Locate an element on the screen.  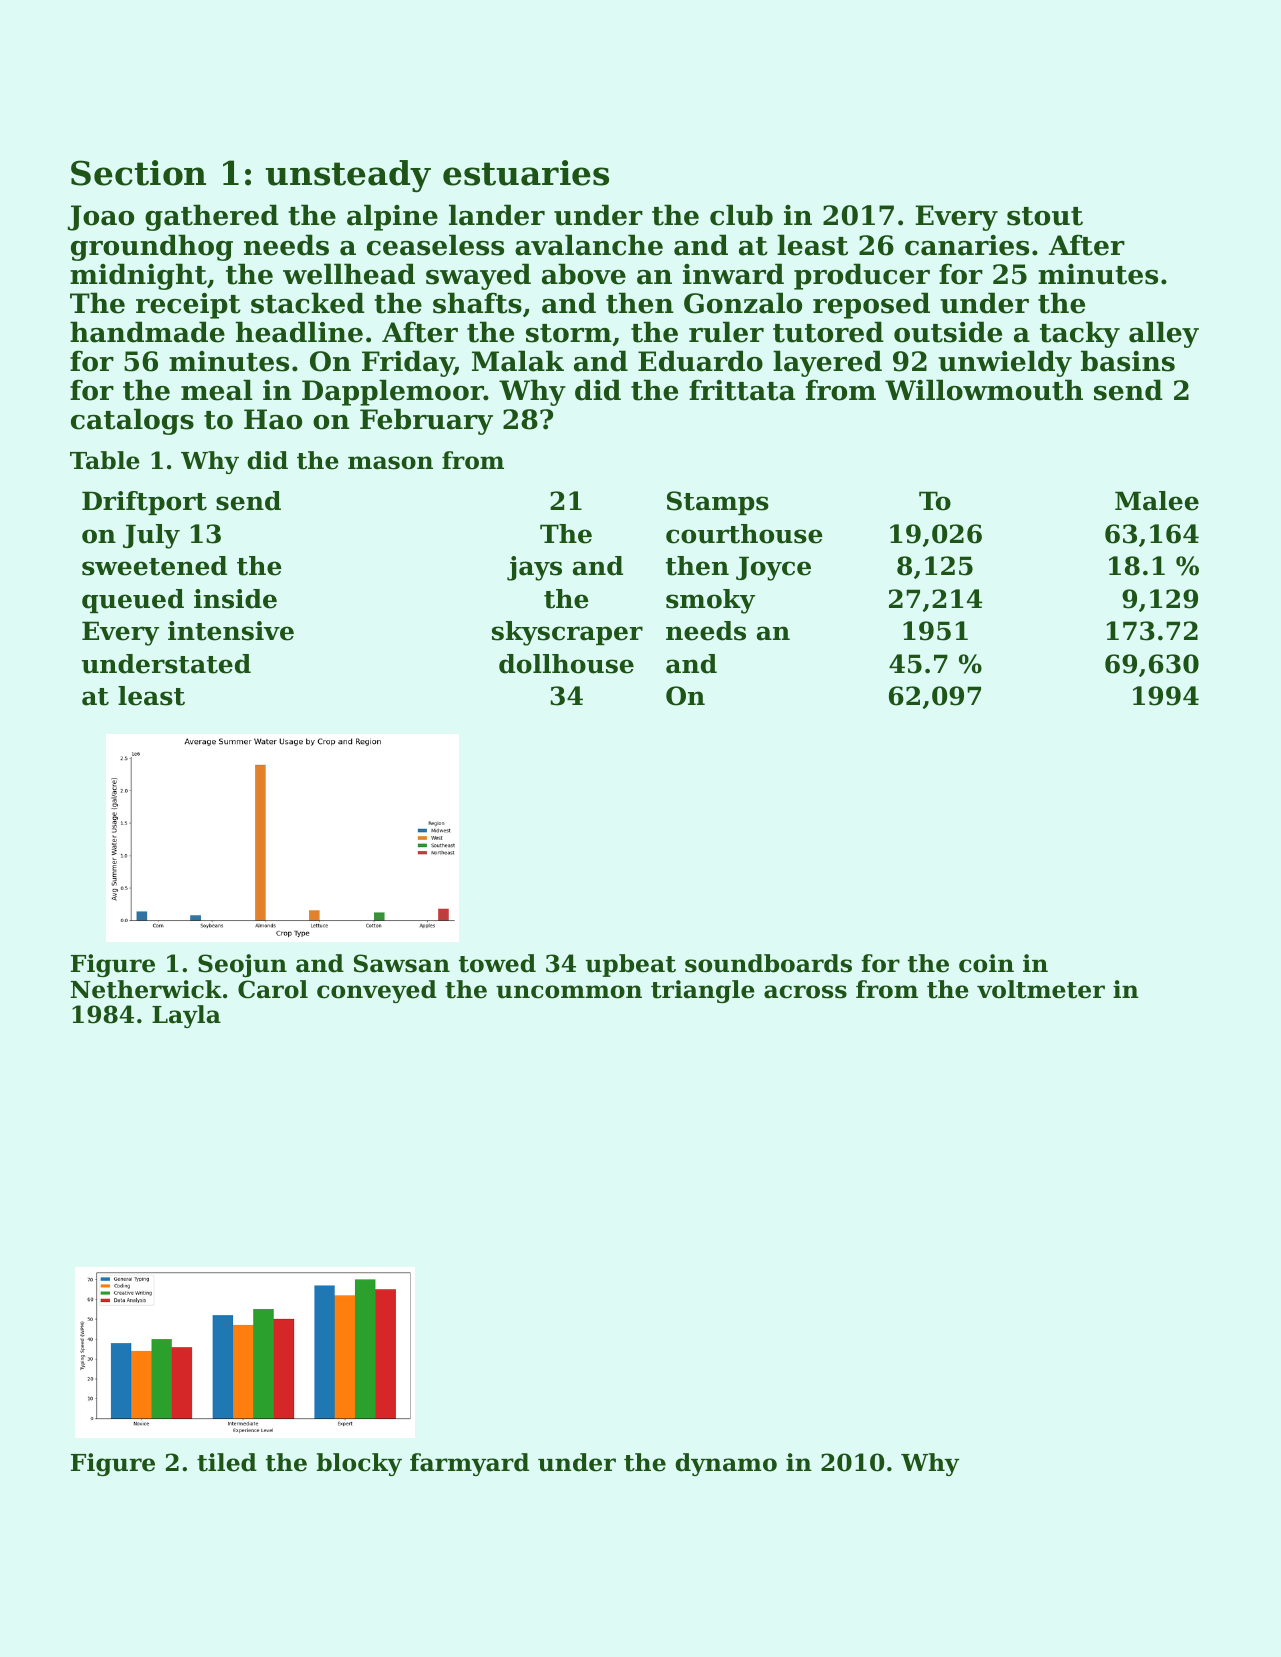
farmyard is located at coordinates (469, 1464).
